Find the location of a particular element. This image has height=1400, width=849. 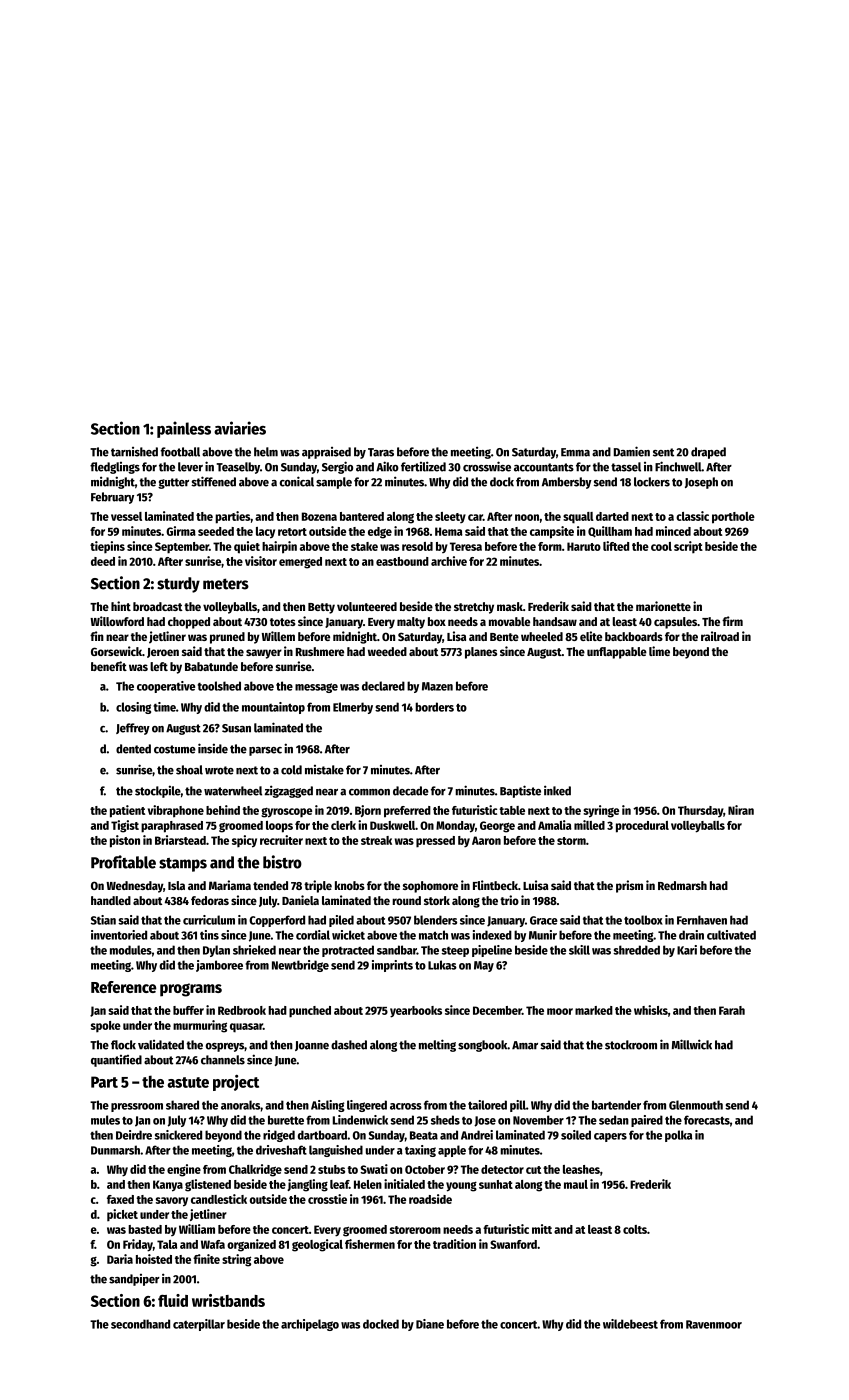

Redmarsh is located at coordinates (682, 885).
